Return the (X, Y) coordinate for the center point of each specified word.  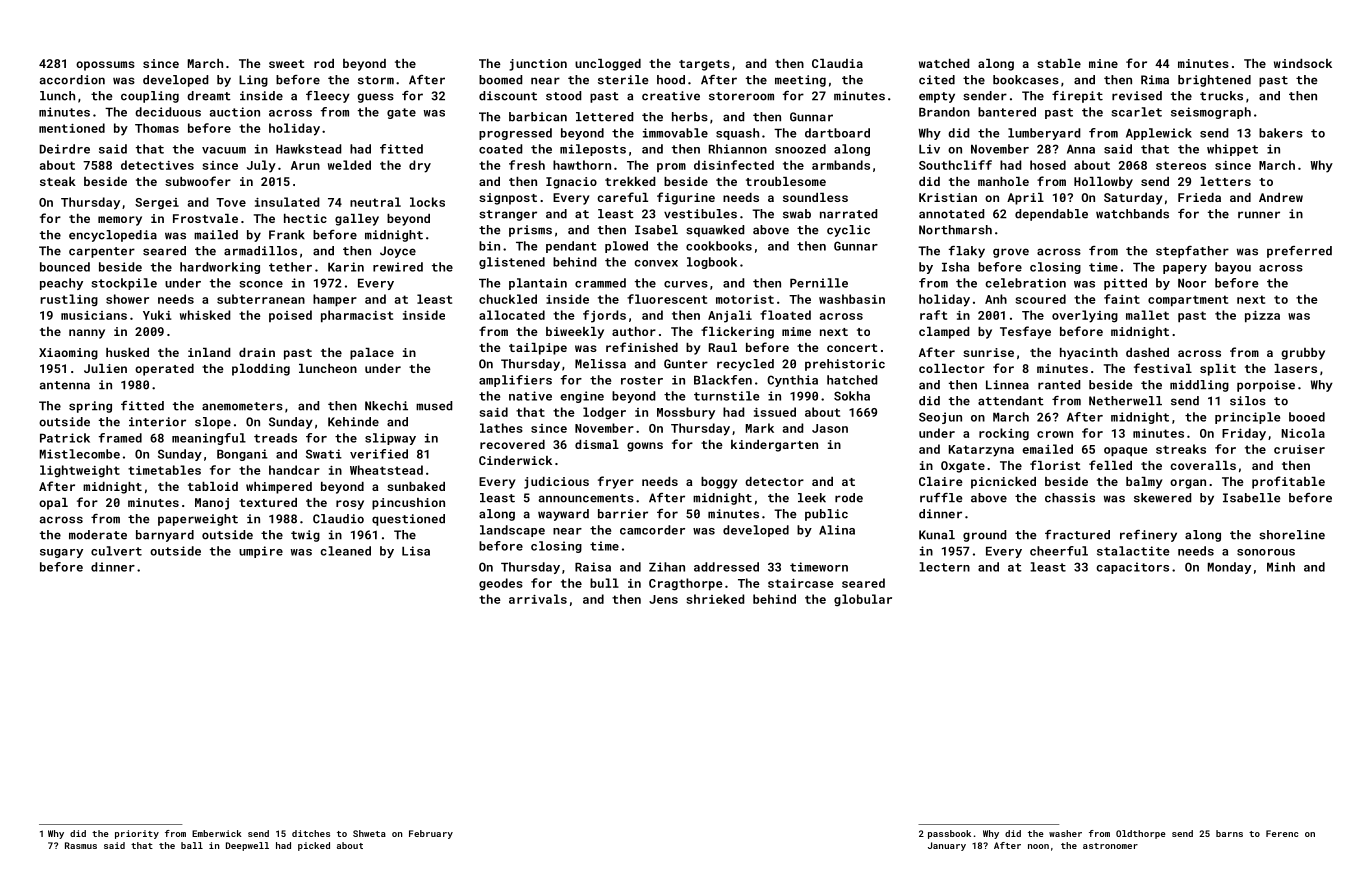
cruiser (1299, 449)
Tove (231, 202)
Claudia (837, 63)
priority (137, 834)
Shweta (369, 833)
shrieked (715, 599)
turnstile (726, 396)
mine (1103, 63)
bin (489, 246)
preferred (1299, 252)
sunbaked (416, 486)
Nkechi (386, 406)
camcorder (652, 530)
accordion (72, 80)
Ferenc (1282, 833)
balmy (1144, 483)
